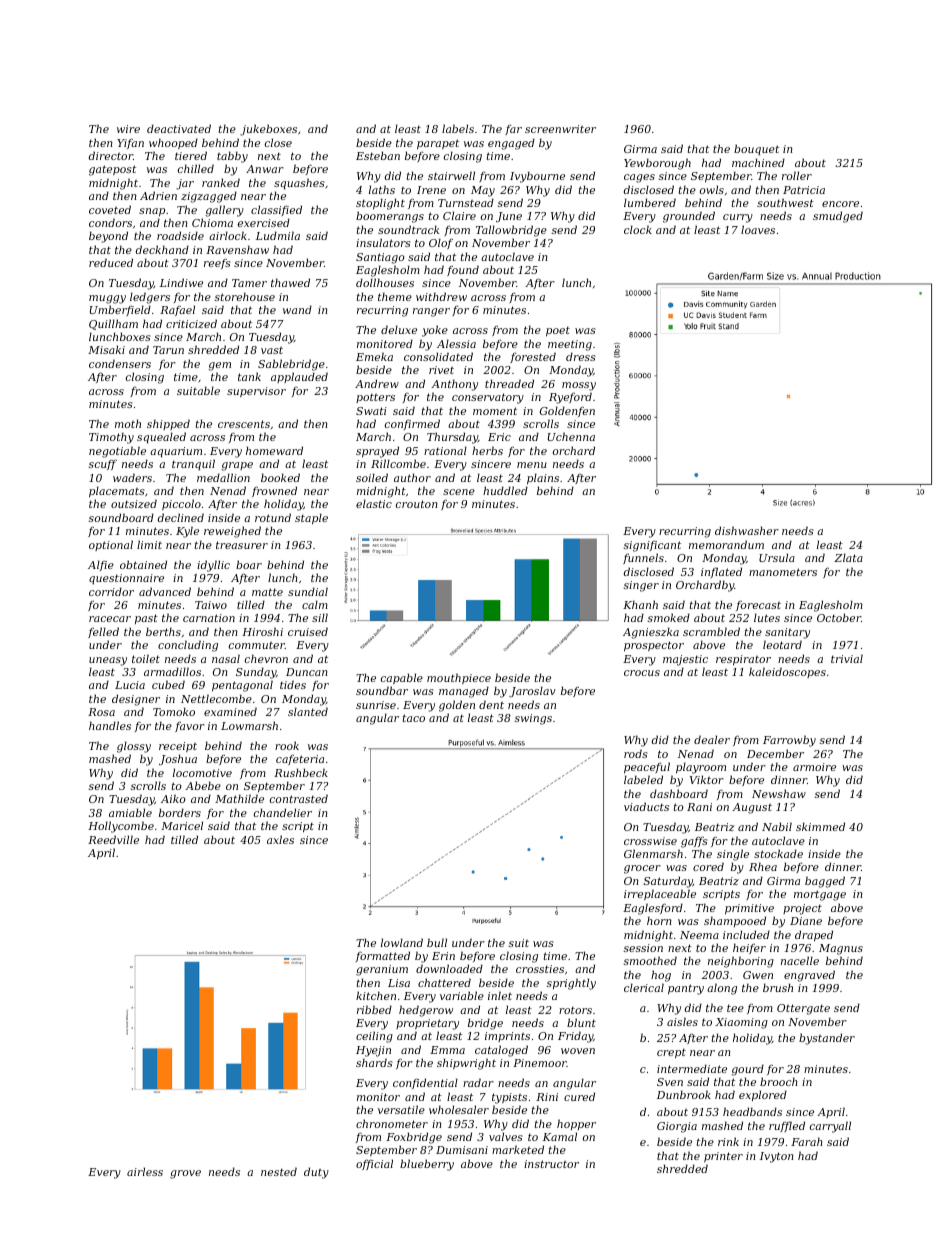 The height and width of the document is (1233, 952). What do you see at coordinates (570, 345) in the document?
I see `meeting` at bounding box center [570, 345].
